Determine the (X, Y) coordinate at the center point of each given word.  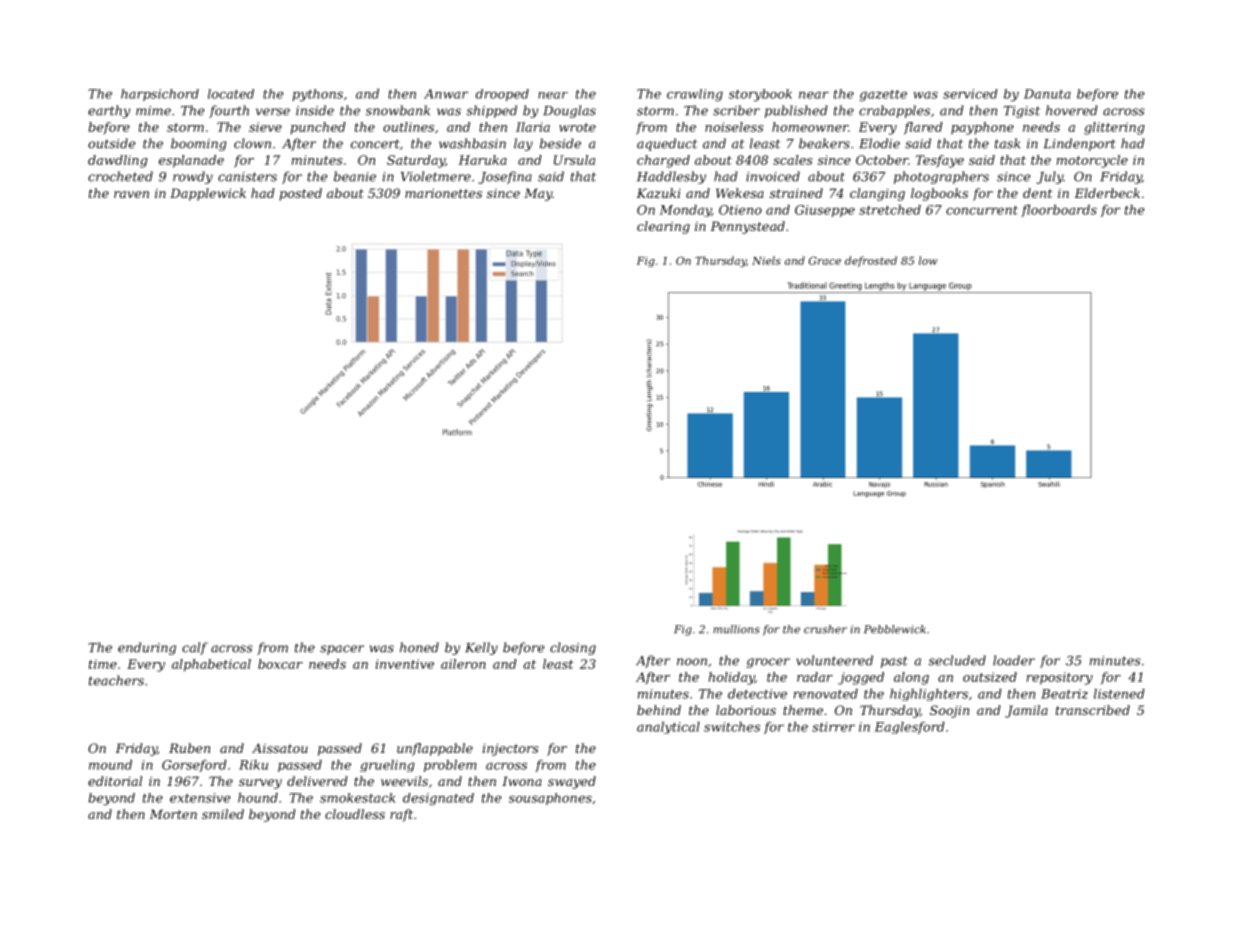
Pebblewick (895, 629)
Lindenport (1079, 144)
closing (573, 648)
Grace (825, 260)
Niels (766, 260)
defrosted (871, 261)
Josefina (505, 177)
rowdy (193, 177)
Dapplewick (208, 194)
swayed (572, 782)
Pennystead (747, 227)
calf (195, 648)
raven (131, 194)
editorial (115, 781)
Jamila (1026, 711)
